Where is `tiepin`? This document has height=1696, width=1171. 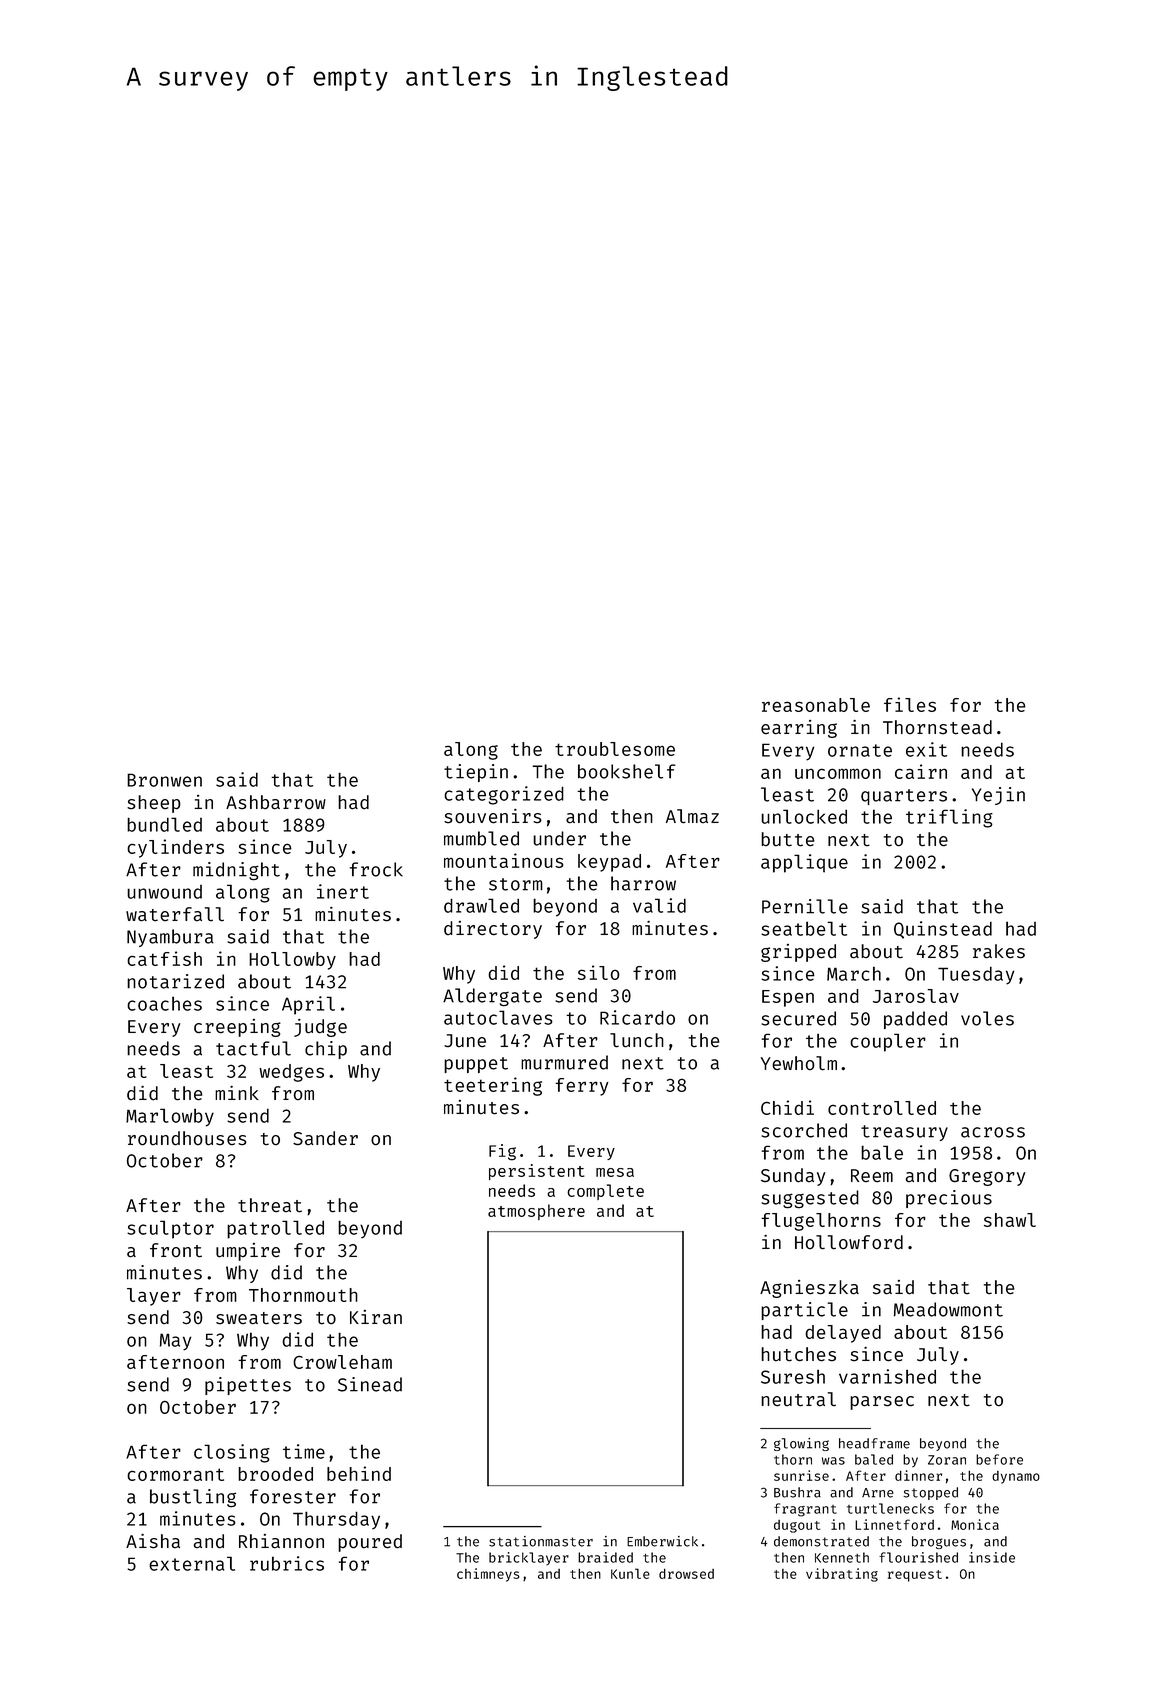 tiepin is located at coordinates (476, 773).
